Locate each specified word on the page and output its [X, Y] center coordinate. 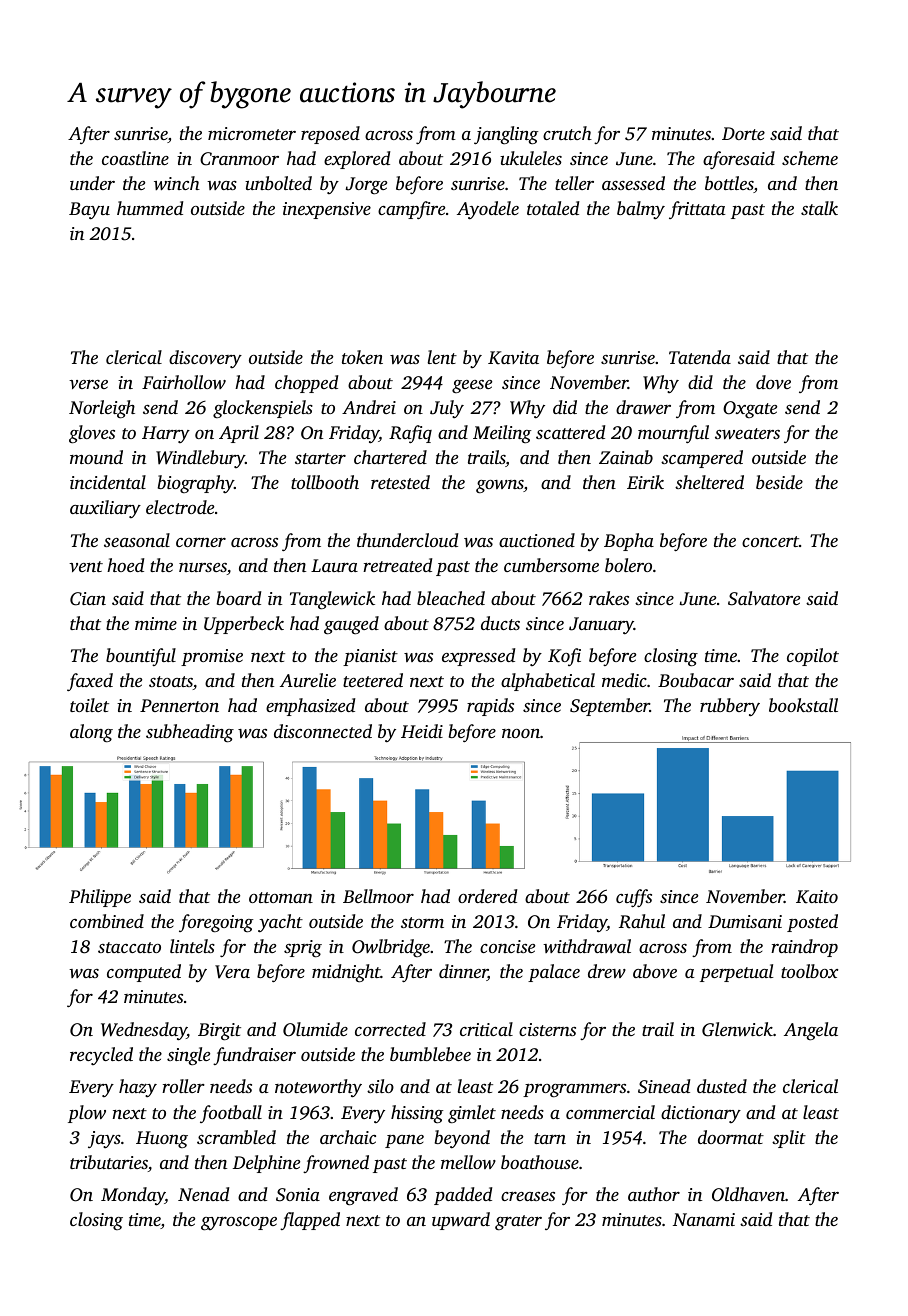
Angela [811, 1031]
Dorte [743, 133]
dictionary [701, 1114]
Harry [166, 434]
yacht [280, 923]
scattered [571, 432]
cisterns [547, 1029]
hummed [150, 208]
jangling [506, 135]
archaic [348, 1137]
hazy [138, 1088]
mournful [673, 434]
